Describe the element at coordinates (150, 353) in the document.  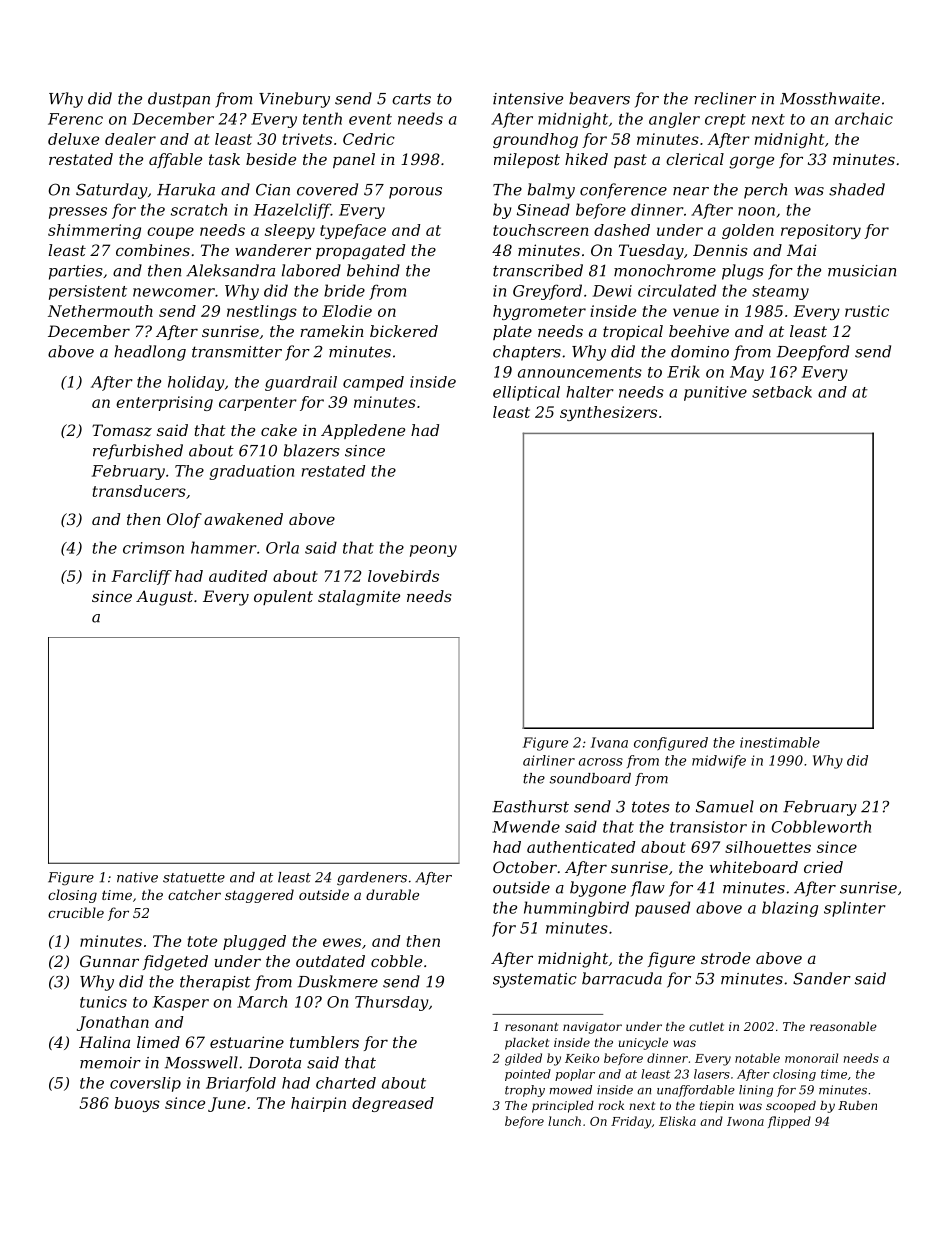
I see `headlong` at that location.
